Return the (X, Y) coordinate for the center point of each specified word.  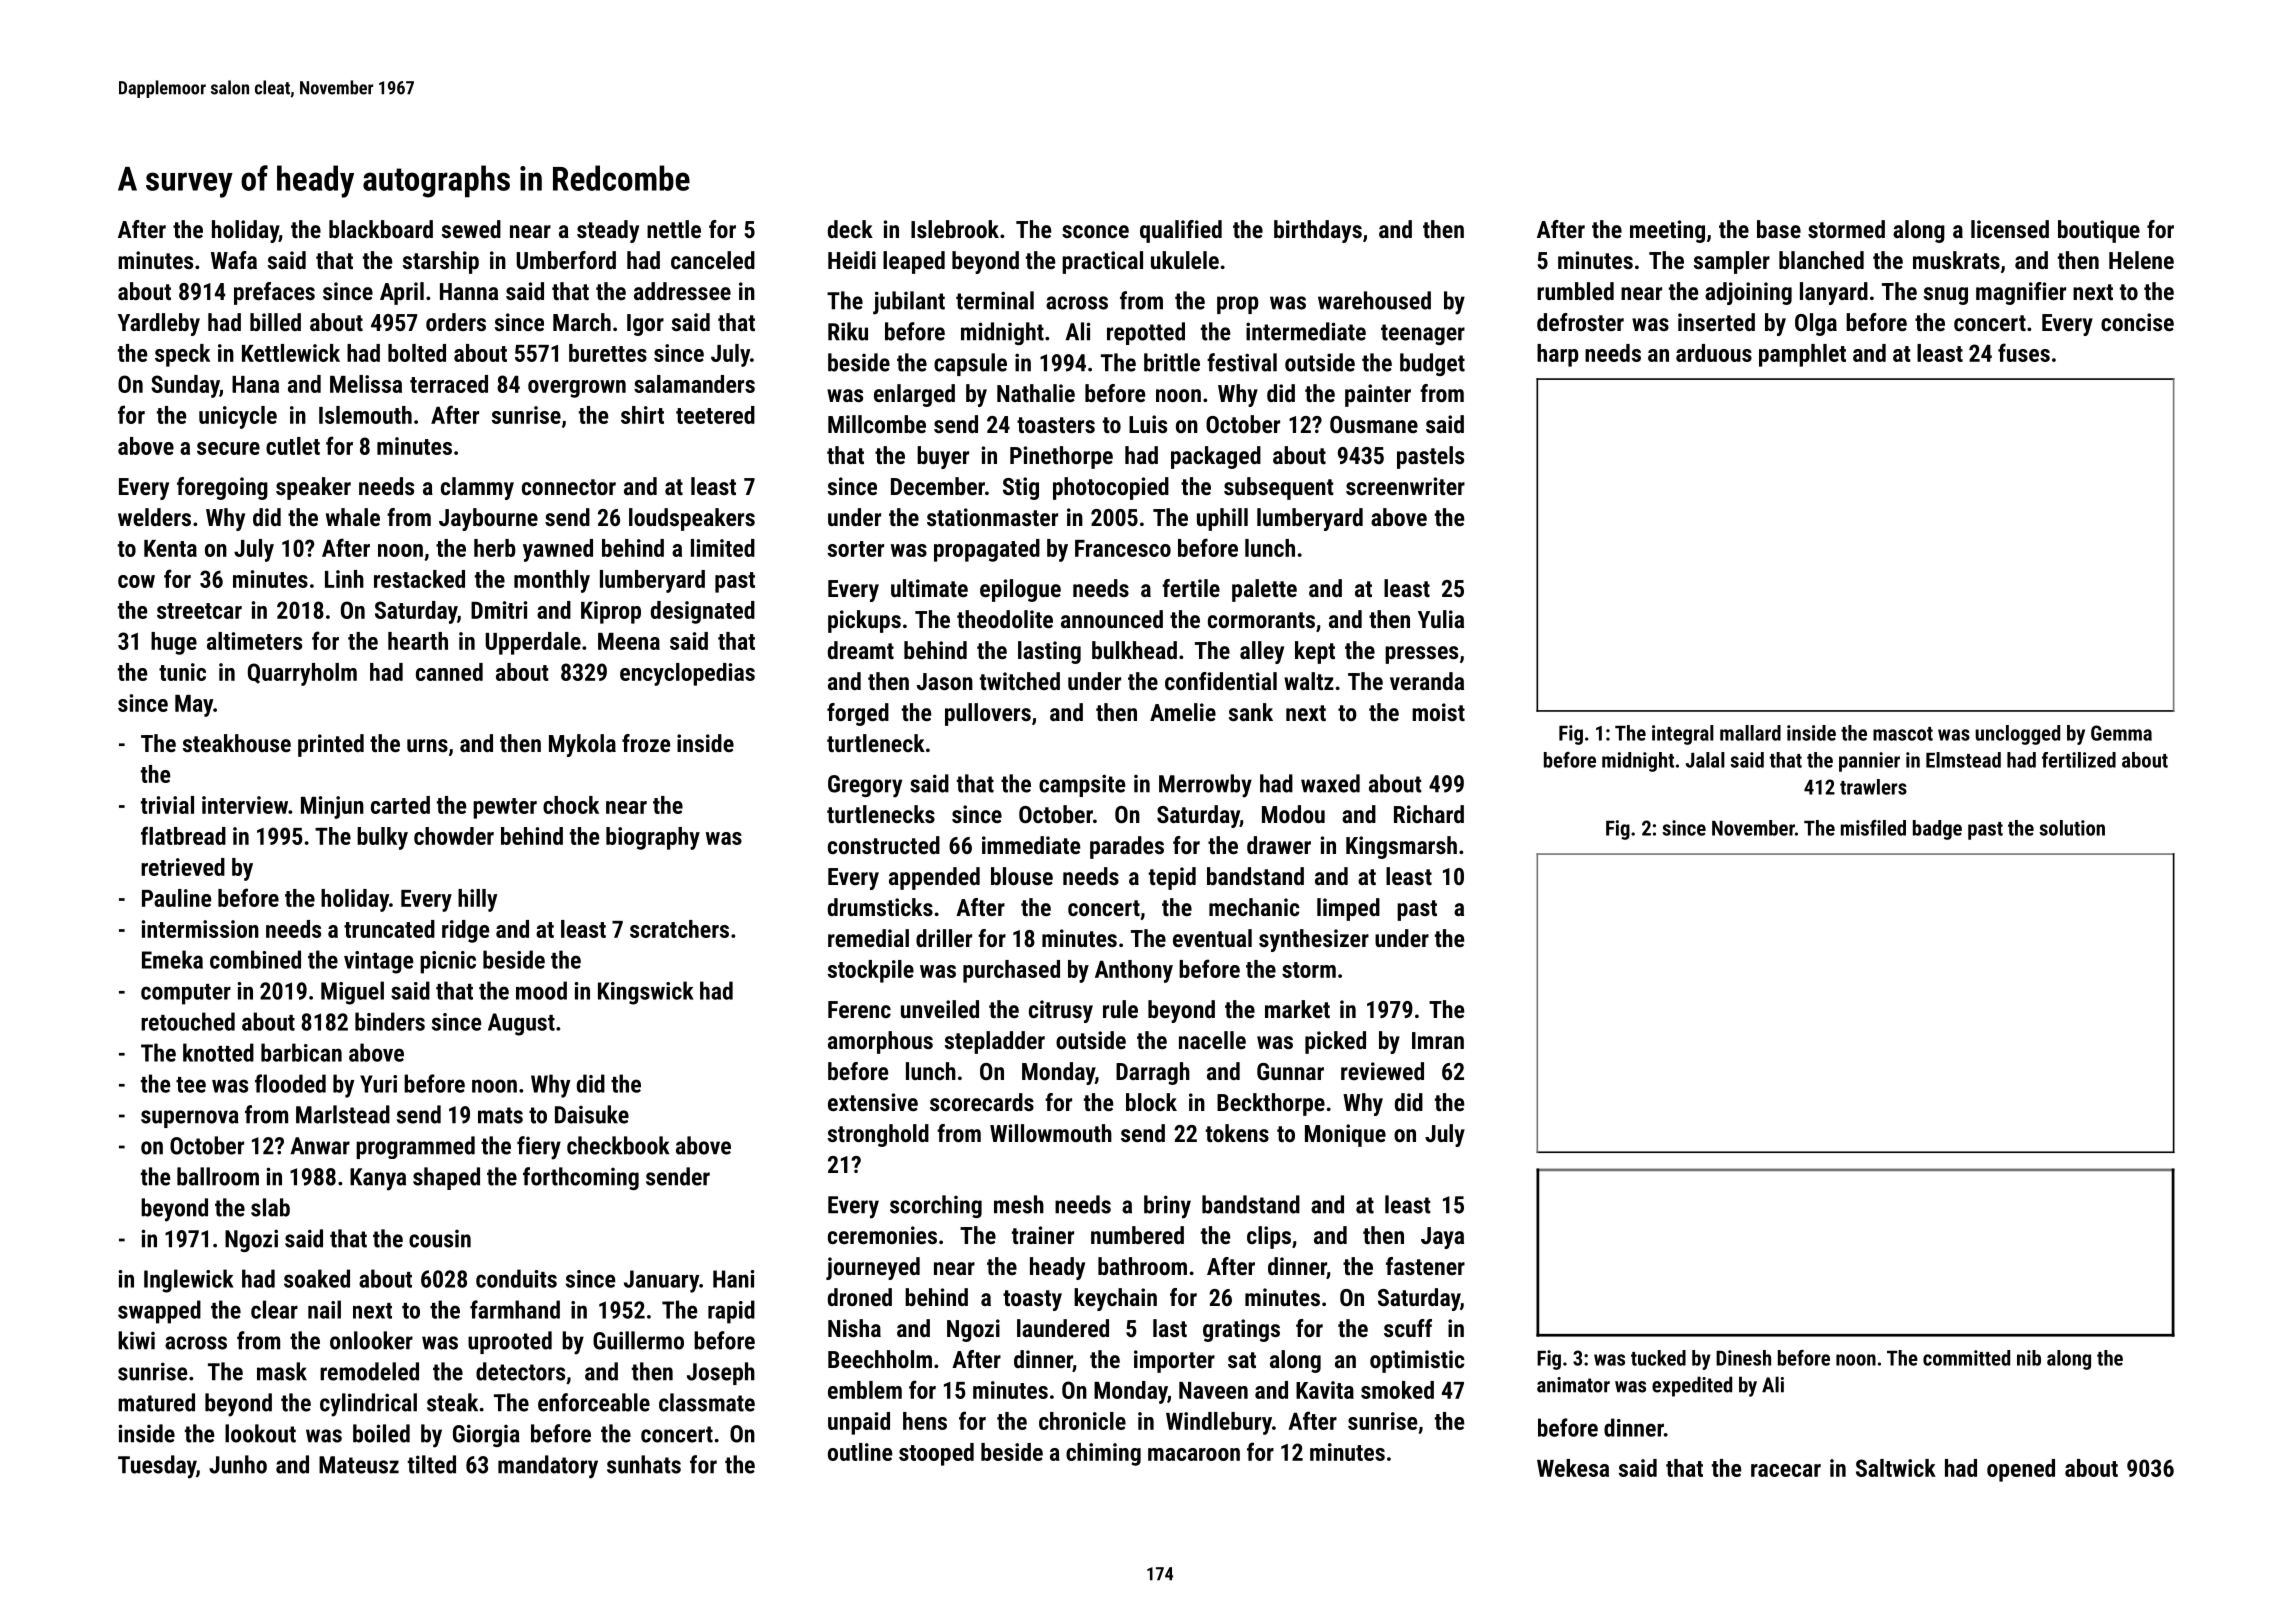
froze (646, 743)
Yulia (1441, 619)
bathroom (1142, 1266)
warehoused (1374, 300)
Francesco (1123, 548)
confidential (1221, 681)
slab (270, 1207)
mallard (1750, 733)
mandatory (548, 1467)
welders (154, 517)
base (1779, 229)
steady (608, 231)
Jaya (1442, 1238)
